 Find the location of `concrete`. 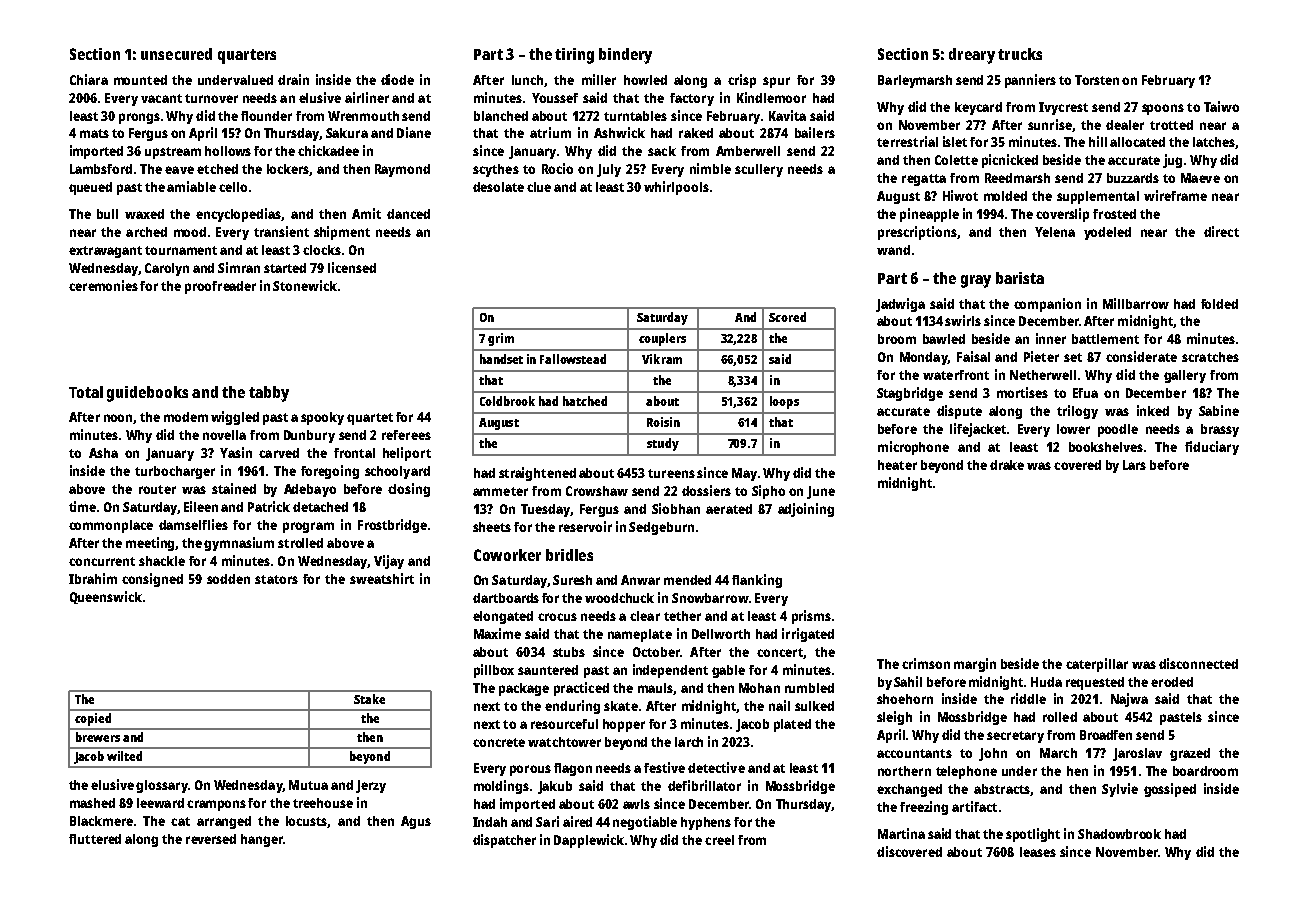

concrete is located at coordinates (499, 742).
